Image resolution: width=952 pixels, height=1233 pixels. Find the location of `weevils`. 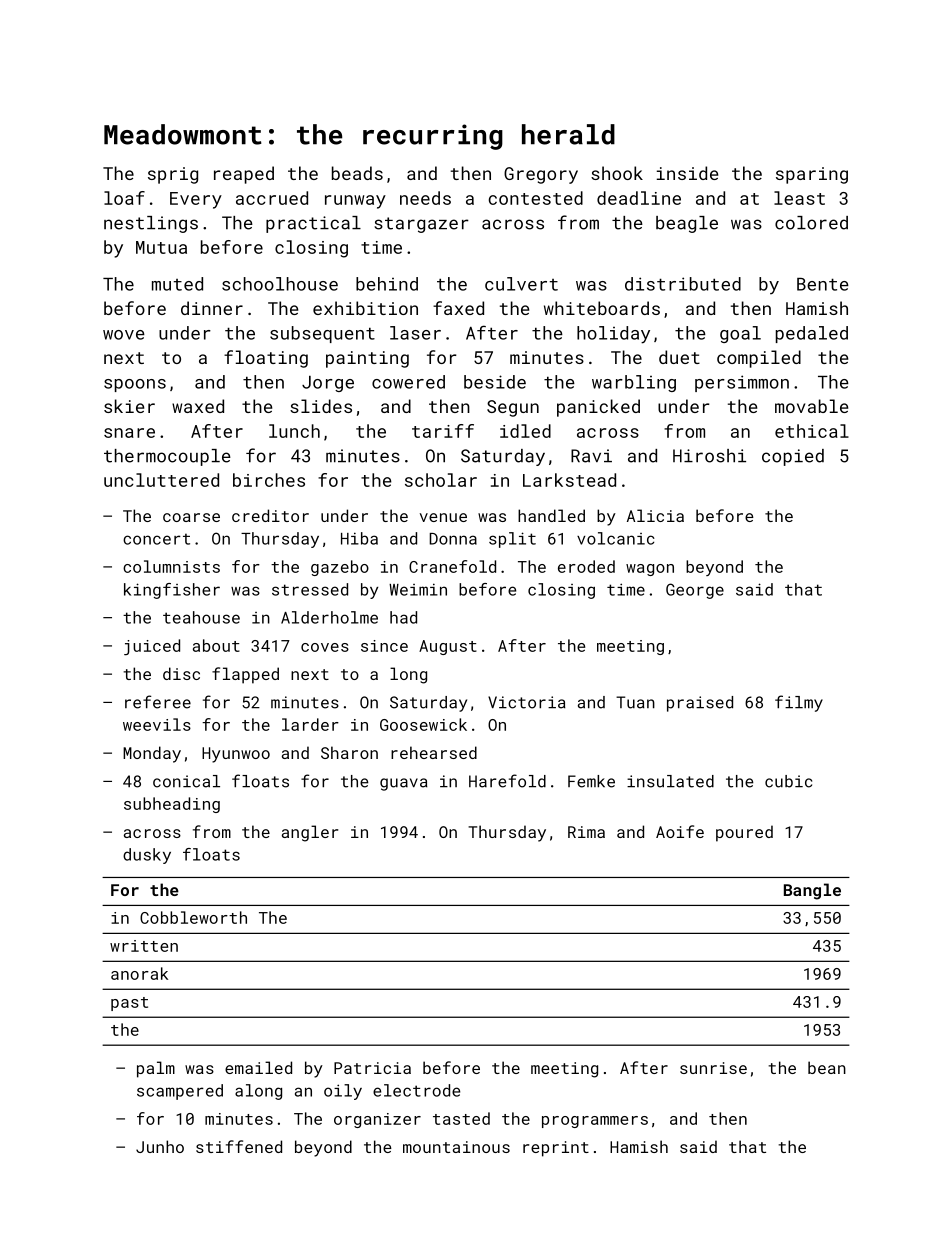

weevils is located at coordinates (157, 724).
